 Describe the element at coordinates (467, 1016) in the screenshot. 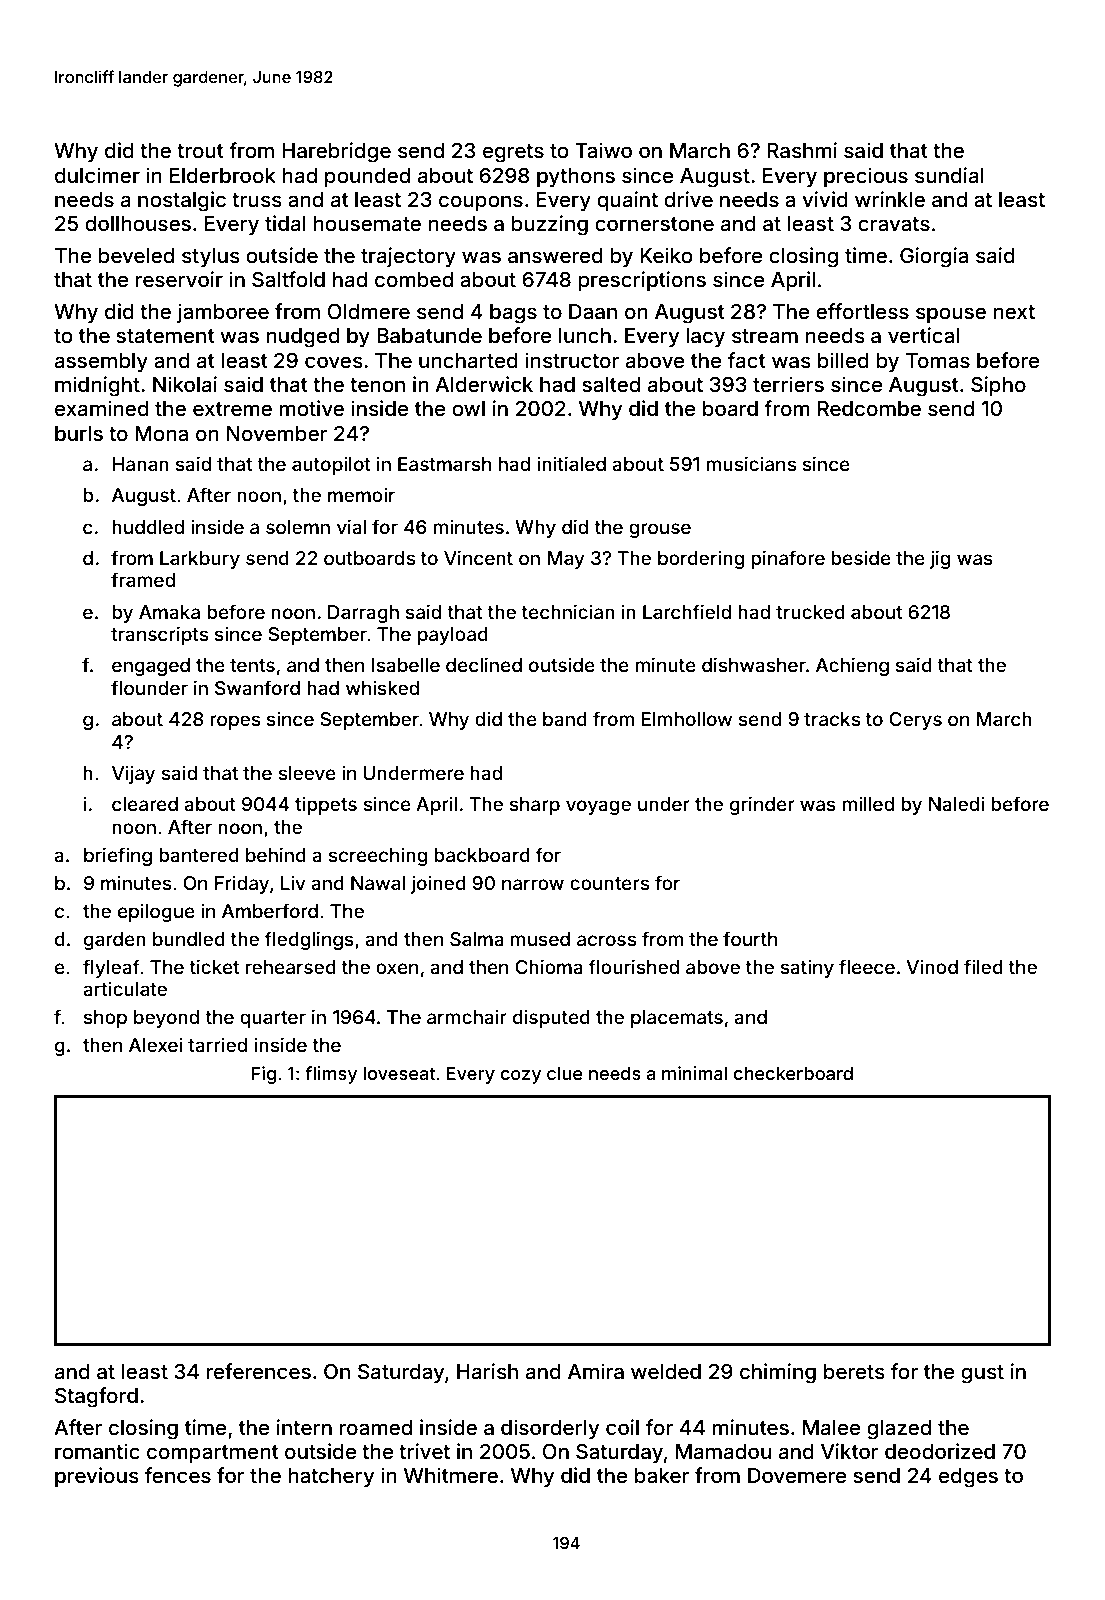

I see `armchair` at that location.
